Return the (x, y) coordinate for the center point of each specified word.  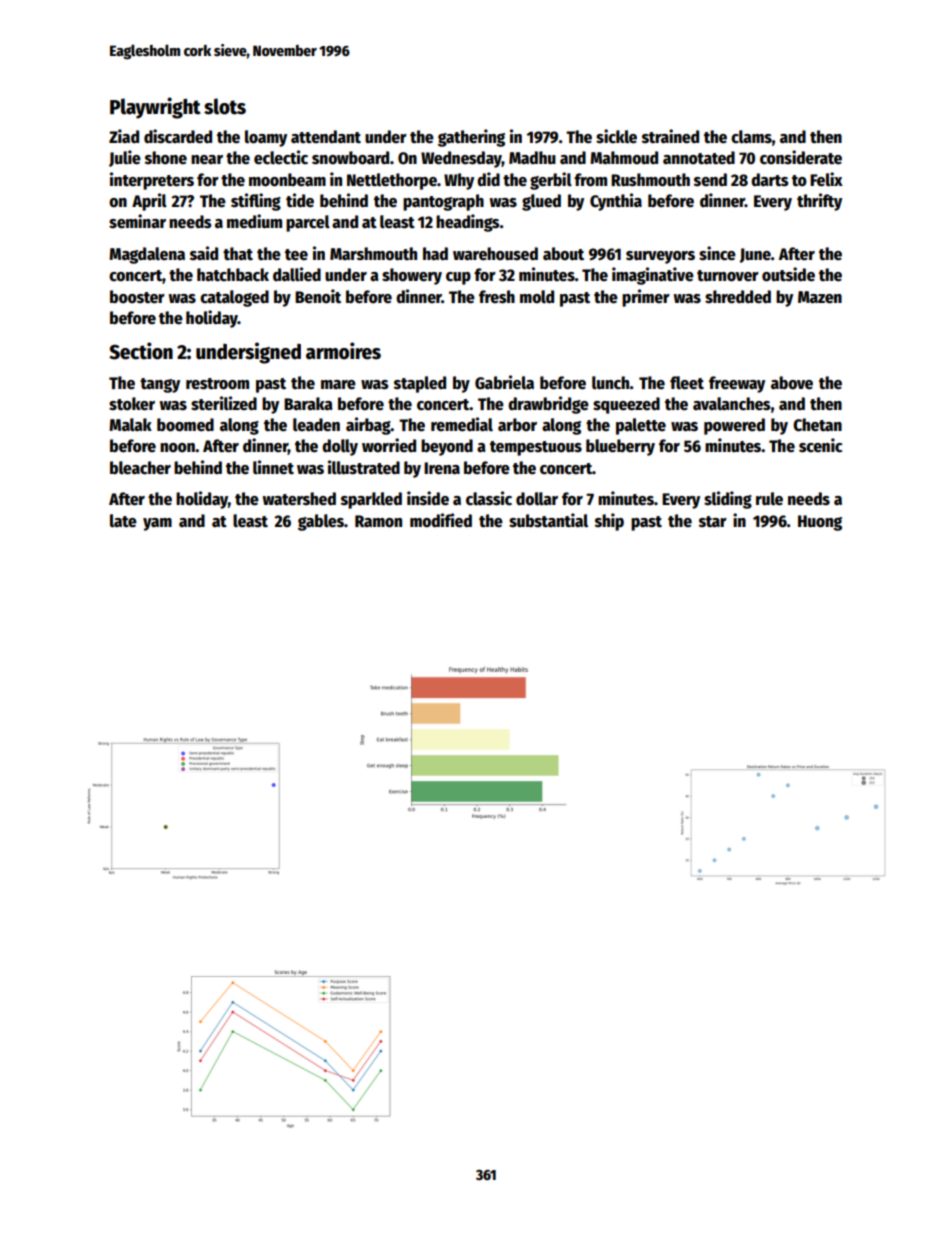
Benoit (318, 296)
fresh (497, 297)
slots (225, 106)
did (488, 179)
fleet (687, 383)
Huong (820, 523)
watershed (299, 499)
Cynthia (616, 202)
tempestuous (536, 448)
